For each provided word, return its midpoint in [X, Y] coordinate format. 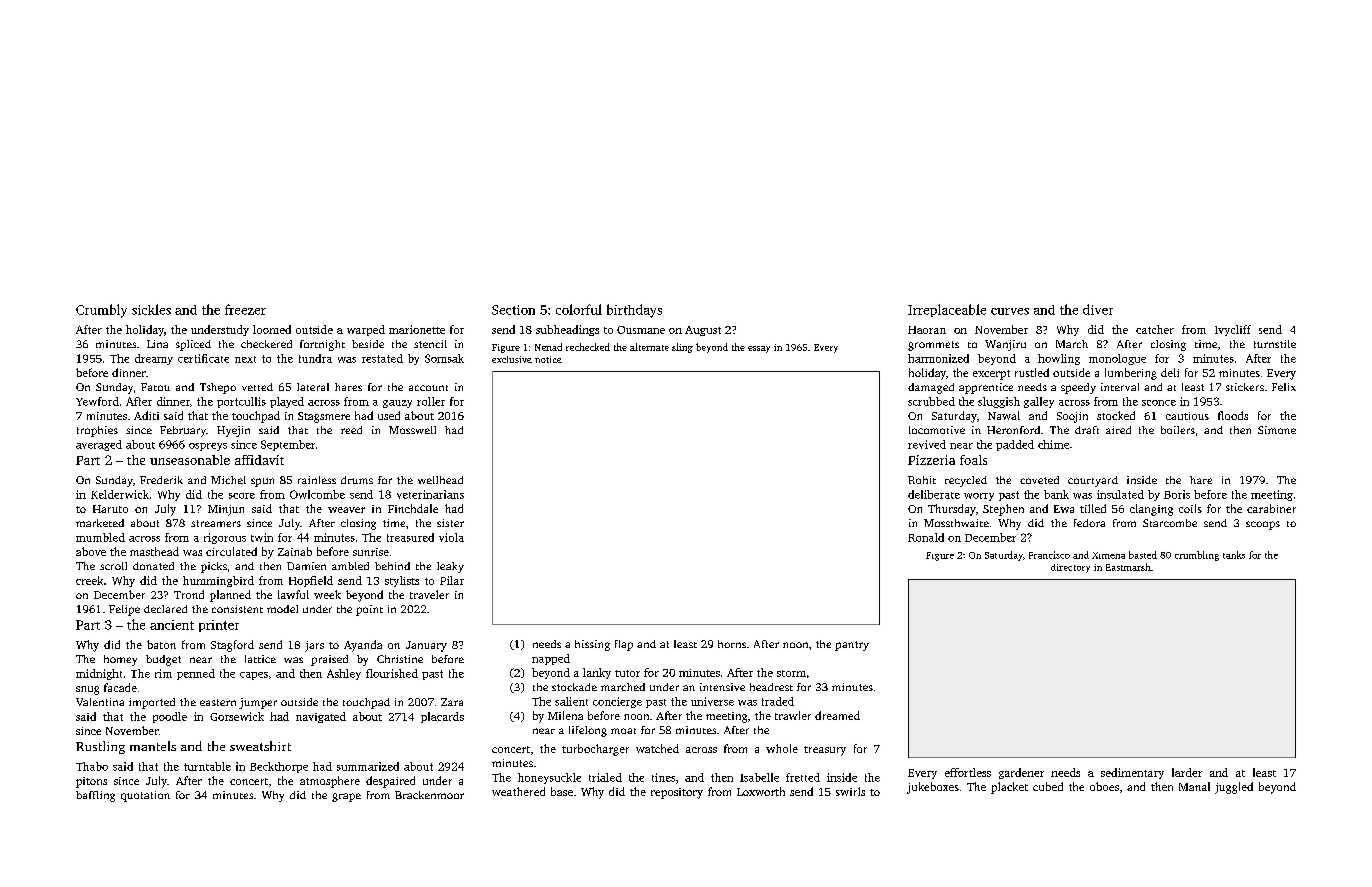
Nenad [548, 347]
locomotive [937, 430]
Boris [1177, 494]
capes [254, 676]
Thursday [952, 510]
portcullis [241, 402]
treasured [410, 537]
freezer [245, 309]
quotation [145, 796]
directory [1070, 568]
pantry [852, 646]
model [282, 609]
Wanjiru [1005, 345]
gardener [1021, 773]
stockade [574, 687]
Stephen [1003, 510]
